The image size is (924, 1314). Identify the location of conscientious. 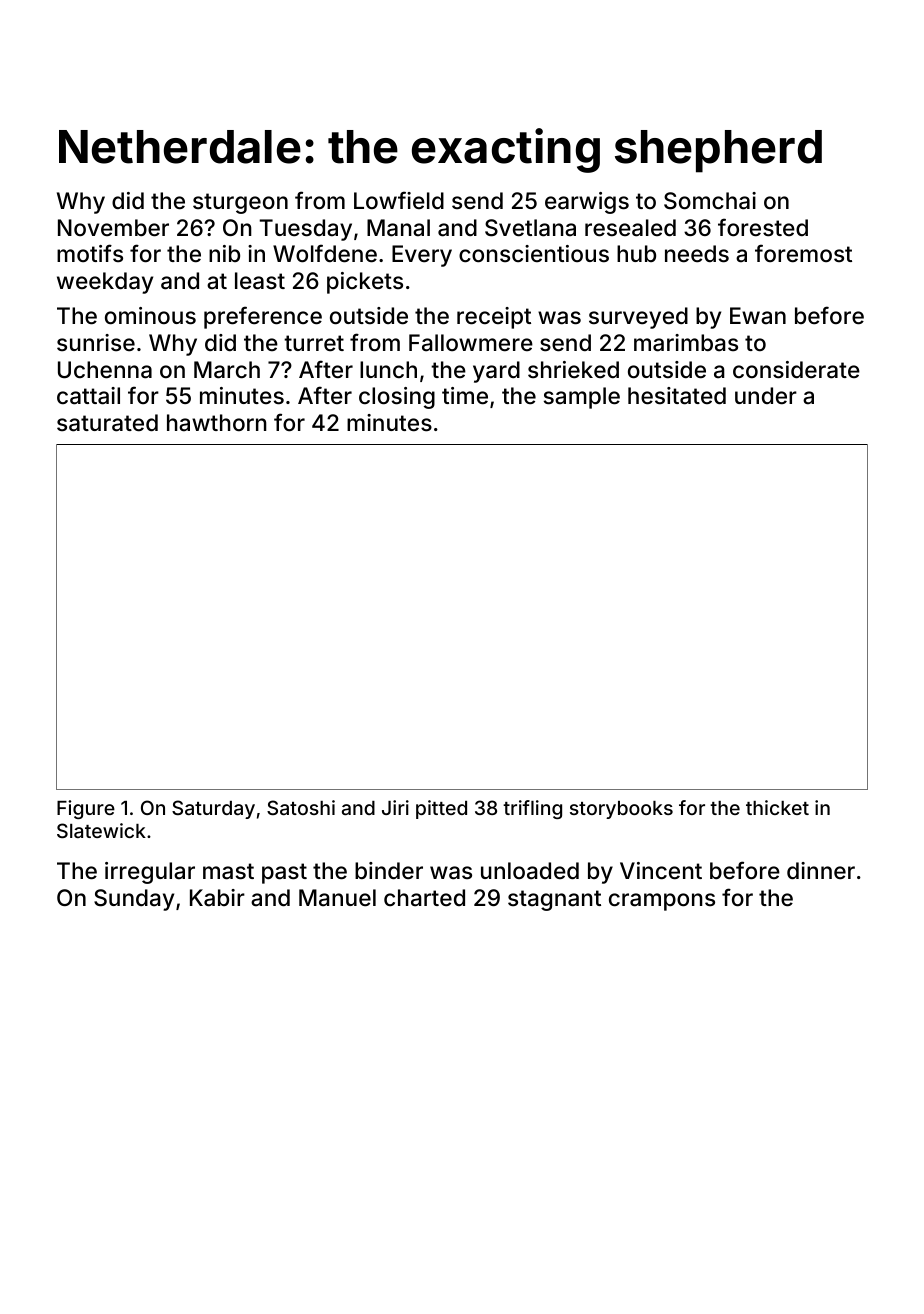
(534, 254).
